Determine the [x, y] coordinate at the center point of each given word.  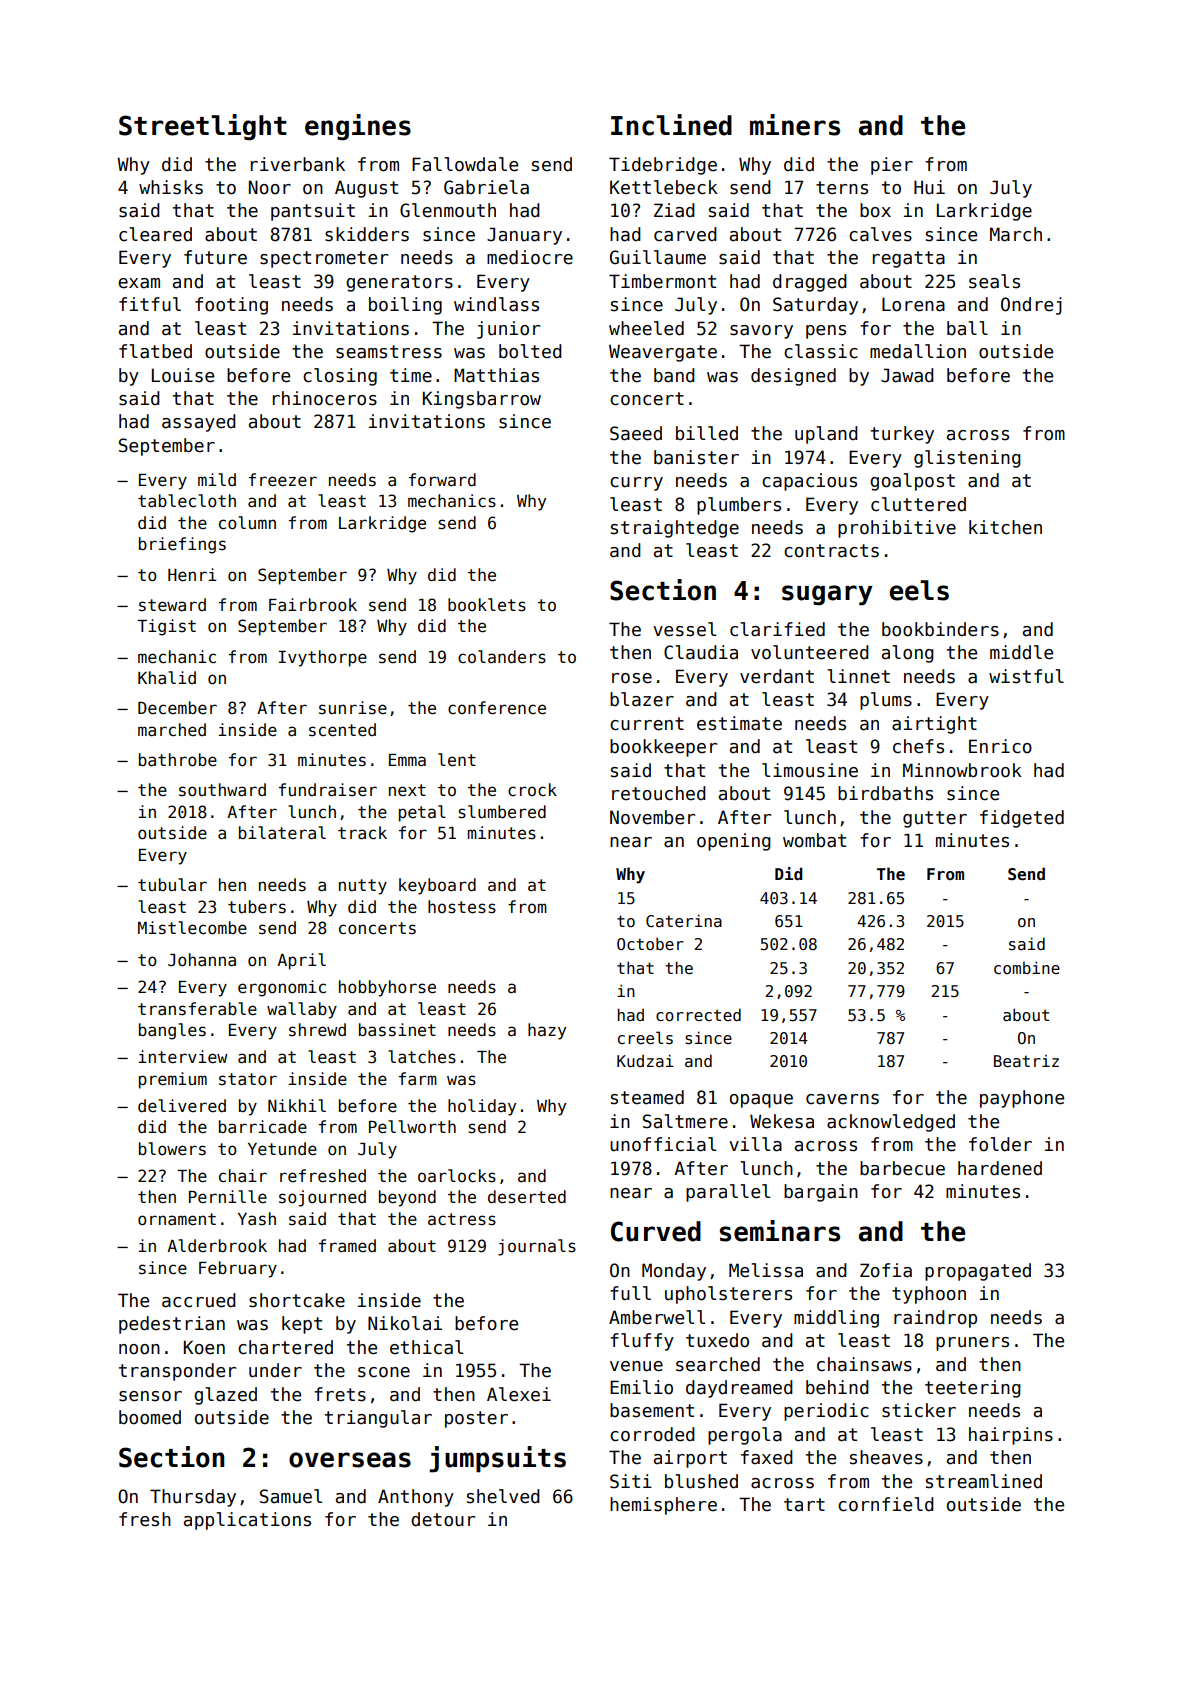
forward [442, 480]
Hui [929, 187]
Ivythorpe [323, 658]
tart [804, 1505]
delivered [182, 1106]
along [908, 654]
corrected [698, 1015]
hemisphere [663, 1506]
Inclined [671, 125]
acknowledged [891, 1123]
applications [247, 1521]
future [215, 257]
